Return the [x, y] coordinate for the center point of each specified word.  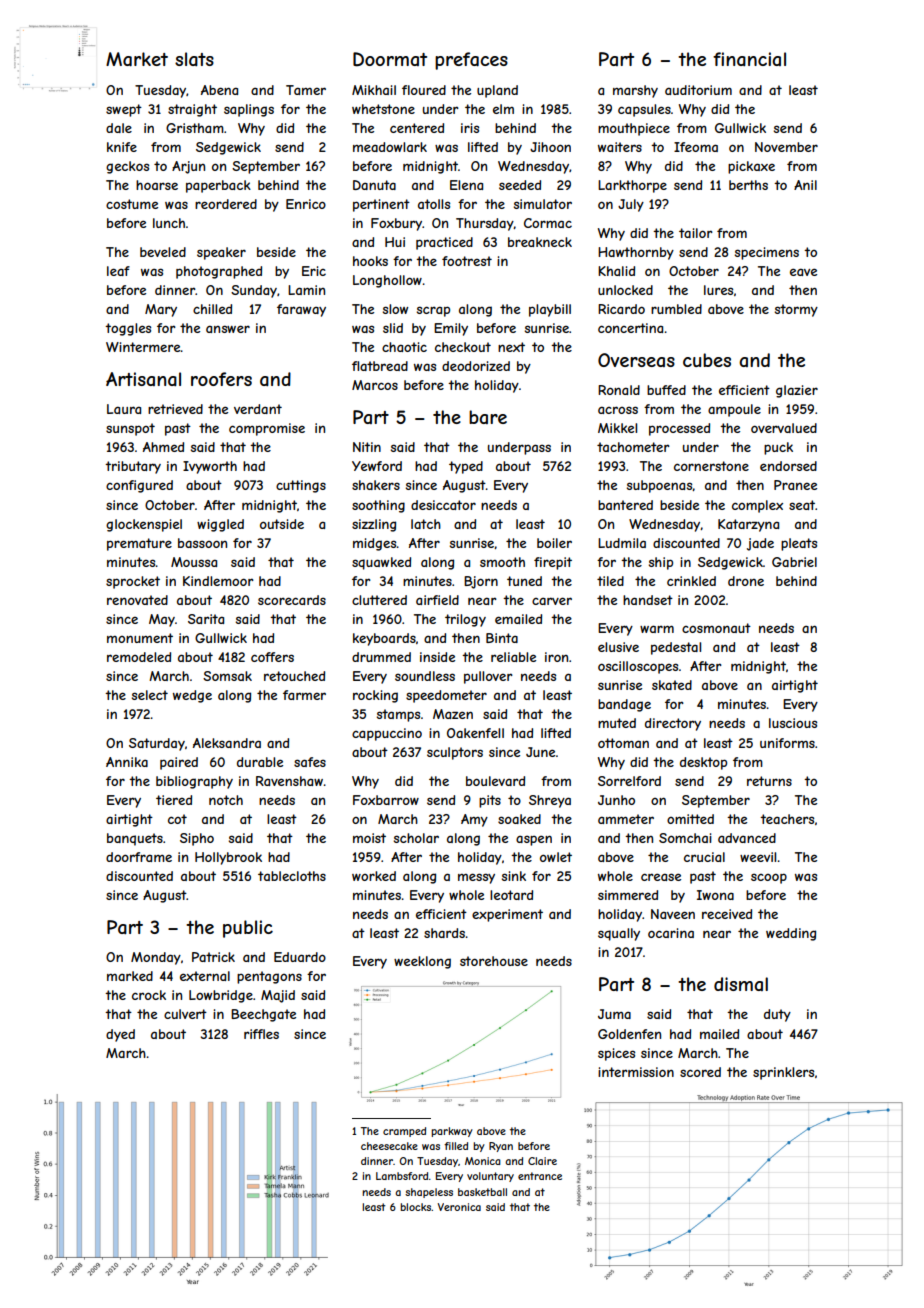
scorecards [292, 600]
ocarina [671, 933]
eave [803, 272]
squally [619, 934]
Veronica [459, 1207]
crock [149, 995]
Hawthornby [636, 253]
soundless [425, 676]
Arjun [188, 167]
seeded [520, 185]
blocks [415, 1207]
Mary [161, 310]
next [511, 347]
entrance [540, 1176]
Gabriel [794, 562]
